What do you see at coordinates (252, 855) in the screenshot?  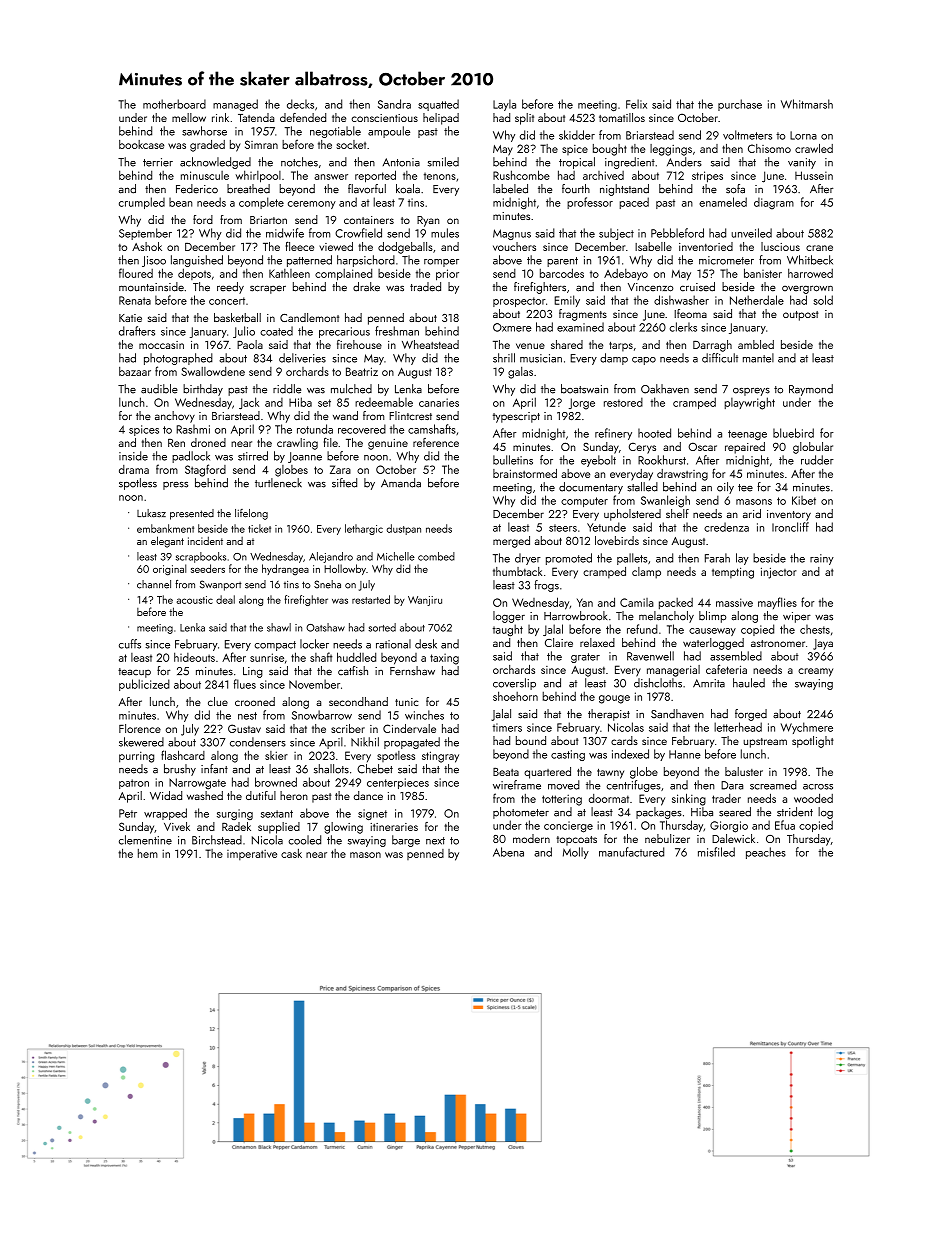 I see `imperative` at bounding box center [252, 855].
